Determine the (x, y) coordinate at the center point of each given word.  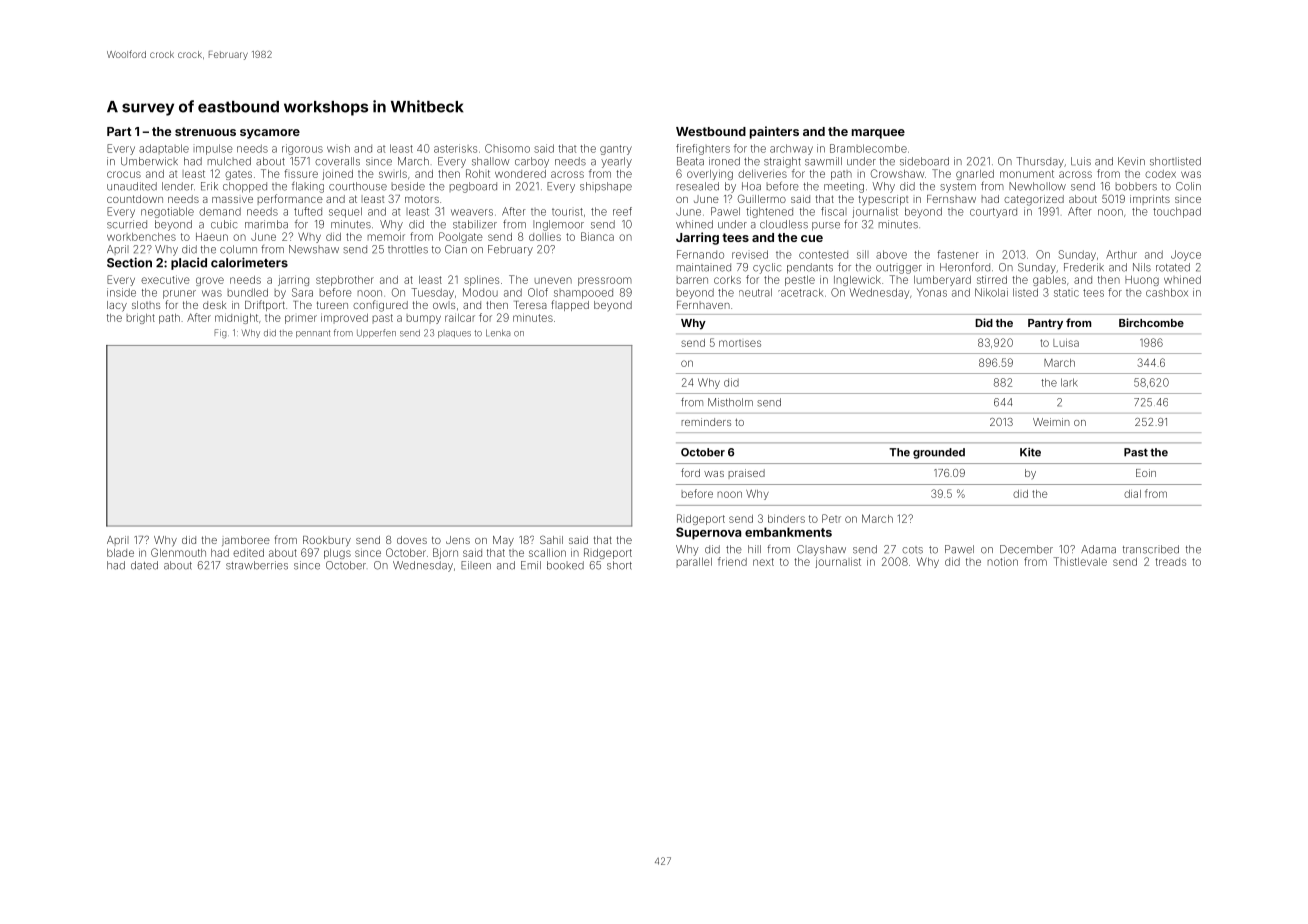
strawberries (257, 565)
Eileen (476, 565)
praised (746, 474)
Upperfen (376, 333)
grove (210, 281)
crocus (124, 174)
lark (1069, 382)
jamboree (246, 541)
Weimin (1051, 422)
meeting (844, 187)
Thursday (1040, 162)
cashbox (1167, 292)
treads (1170, 562)
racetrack (800, 292)
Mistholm (730, 402)
